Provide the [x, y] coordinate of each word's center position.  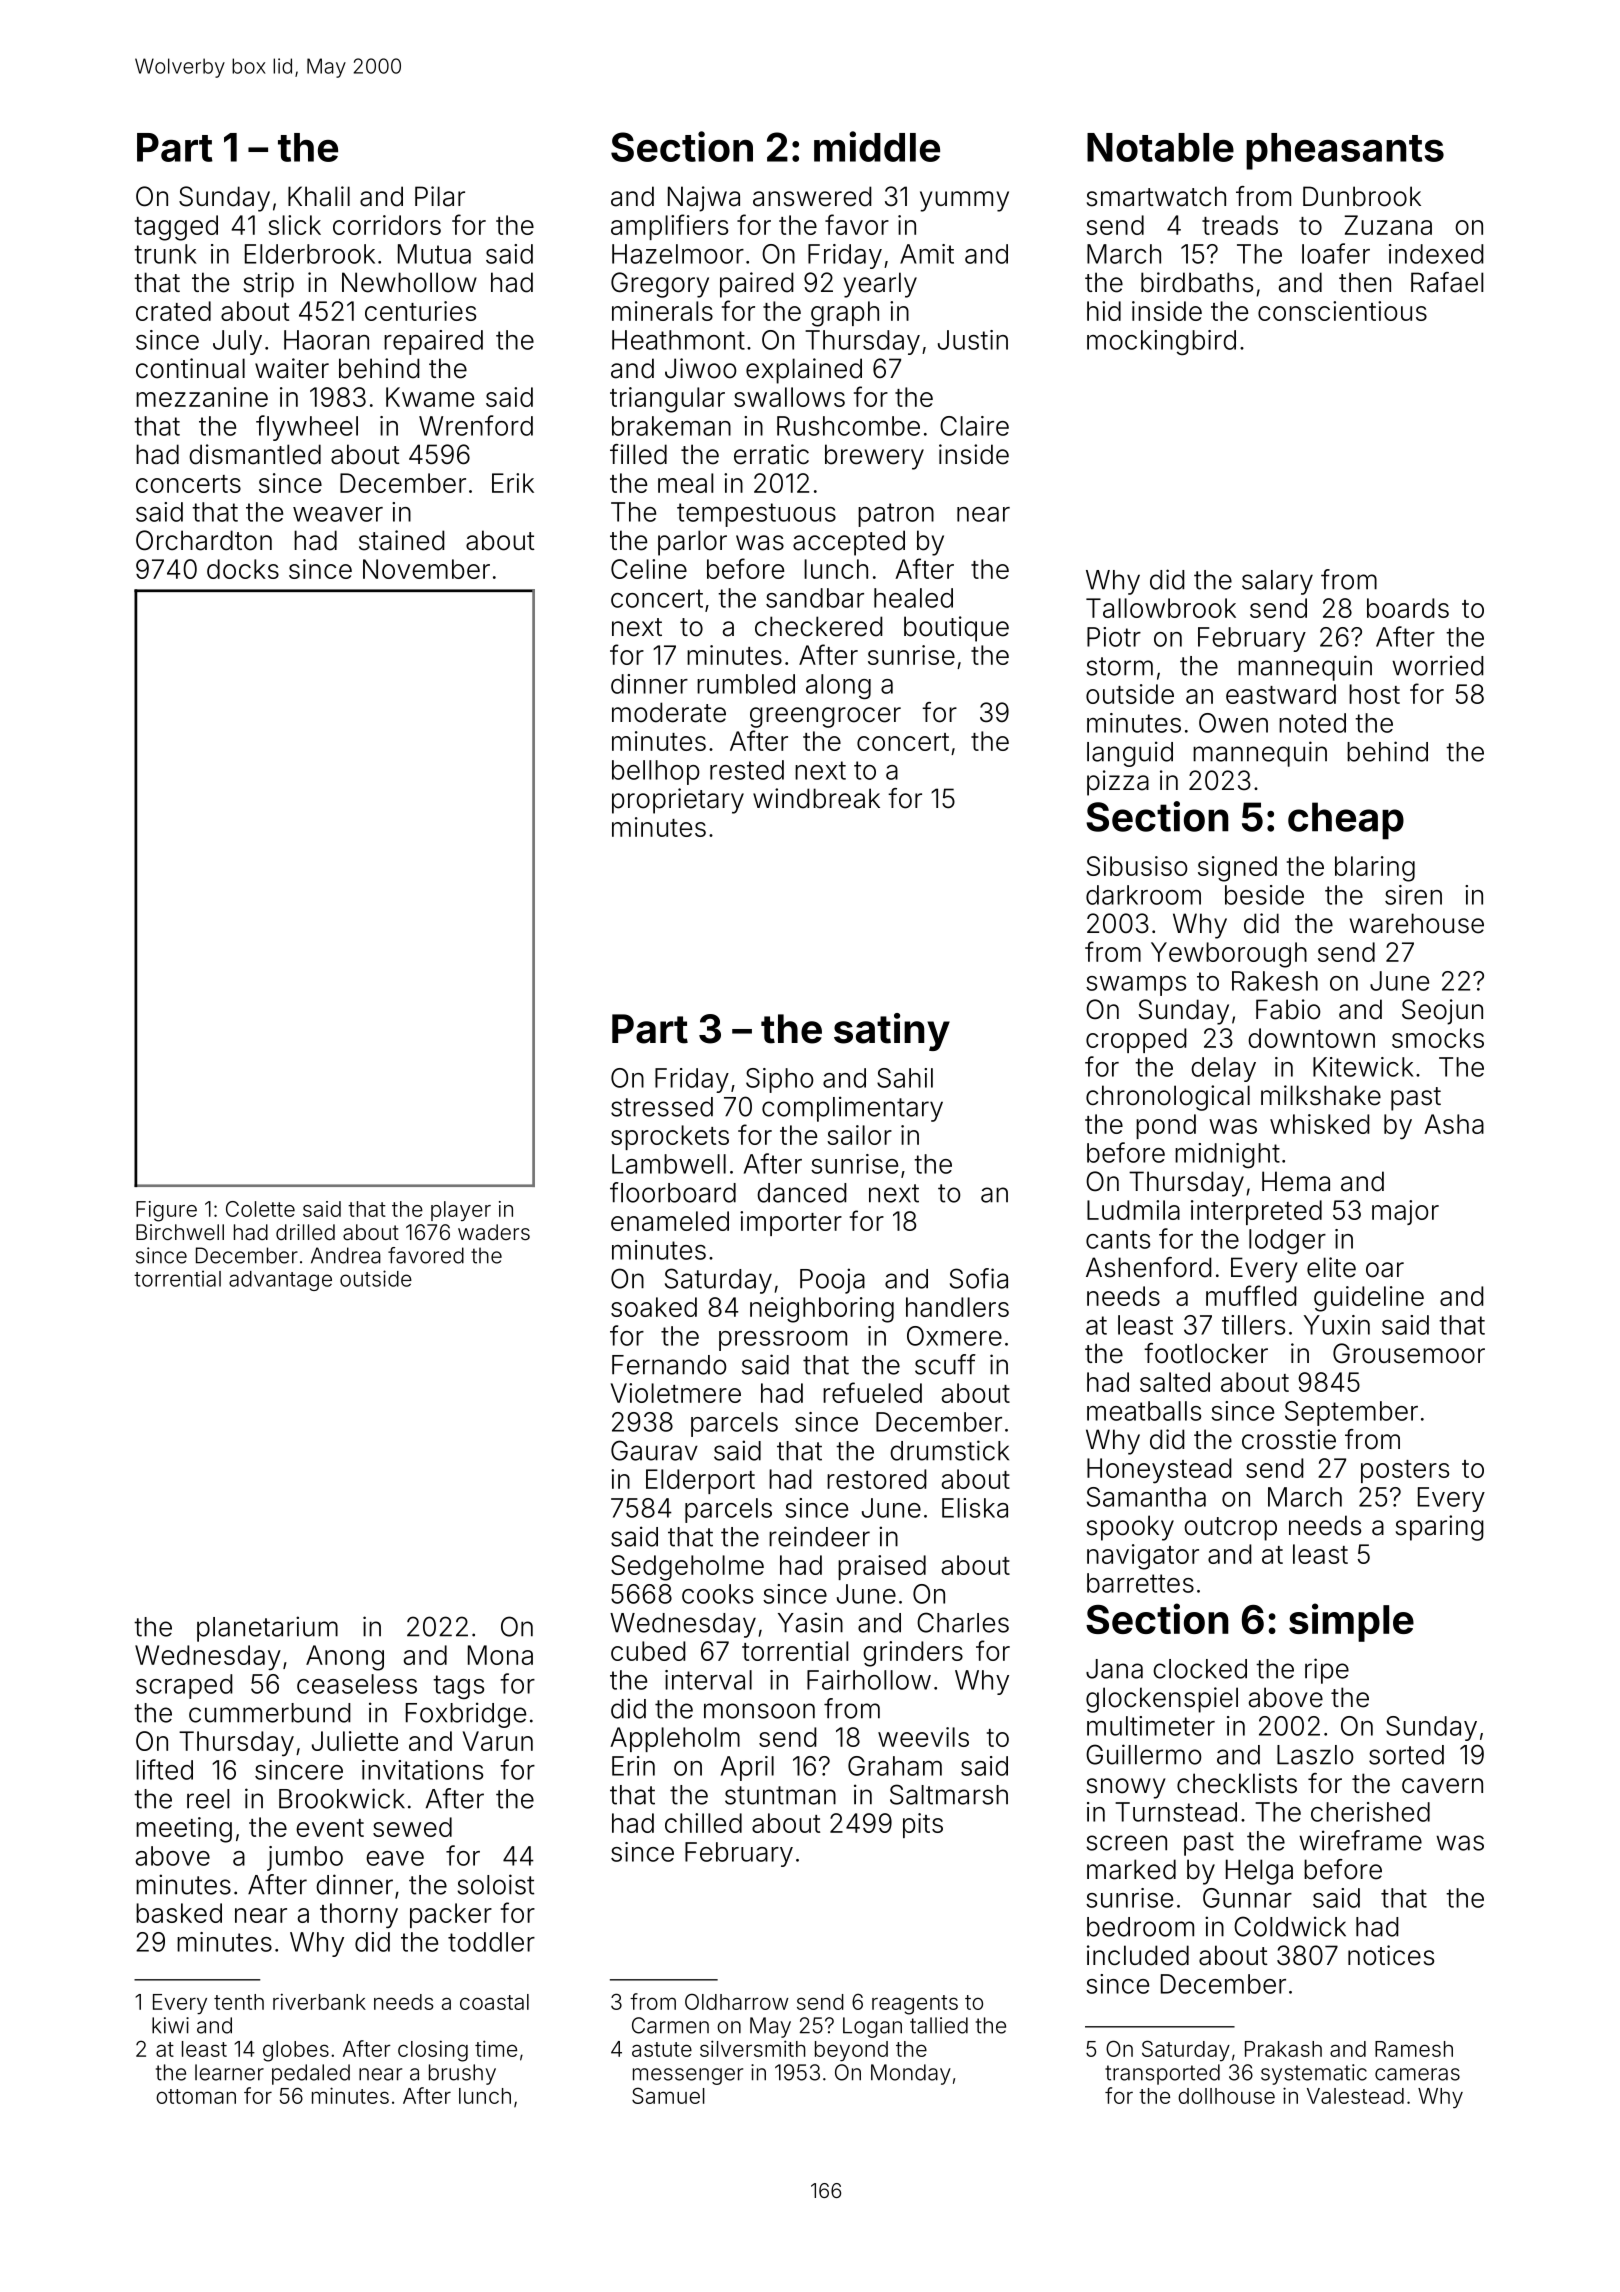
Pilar [440, 196]
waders [494, 1232]
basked [179, 1913]
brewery [874, 457]
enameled [670, 1221]
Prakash [1283, 2049]
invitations [422, 1770]
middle [877, 146]
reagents [915, 2005]
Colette [260, 1209]
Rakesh [1275, 981]
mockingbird [1161, 342]
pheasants [1345, 151]
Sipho [780, 1080]
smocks [1438, 1038]
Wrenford [476, 425]
